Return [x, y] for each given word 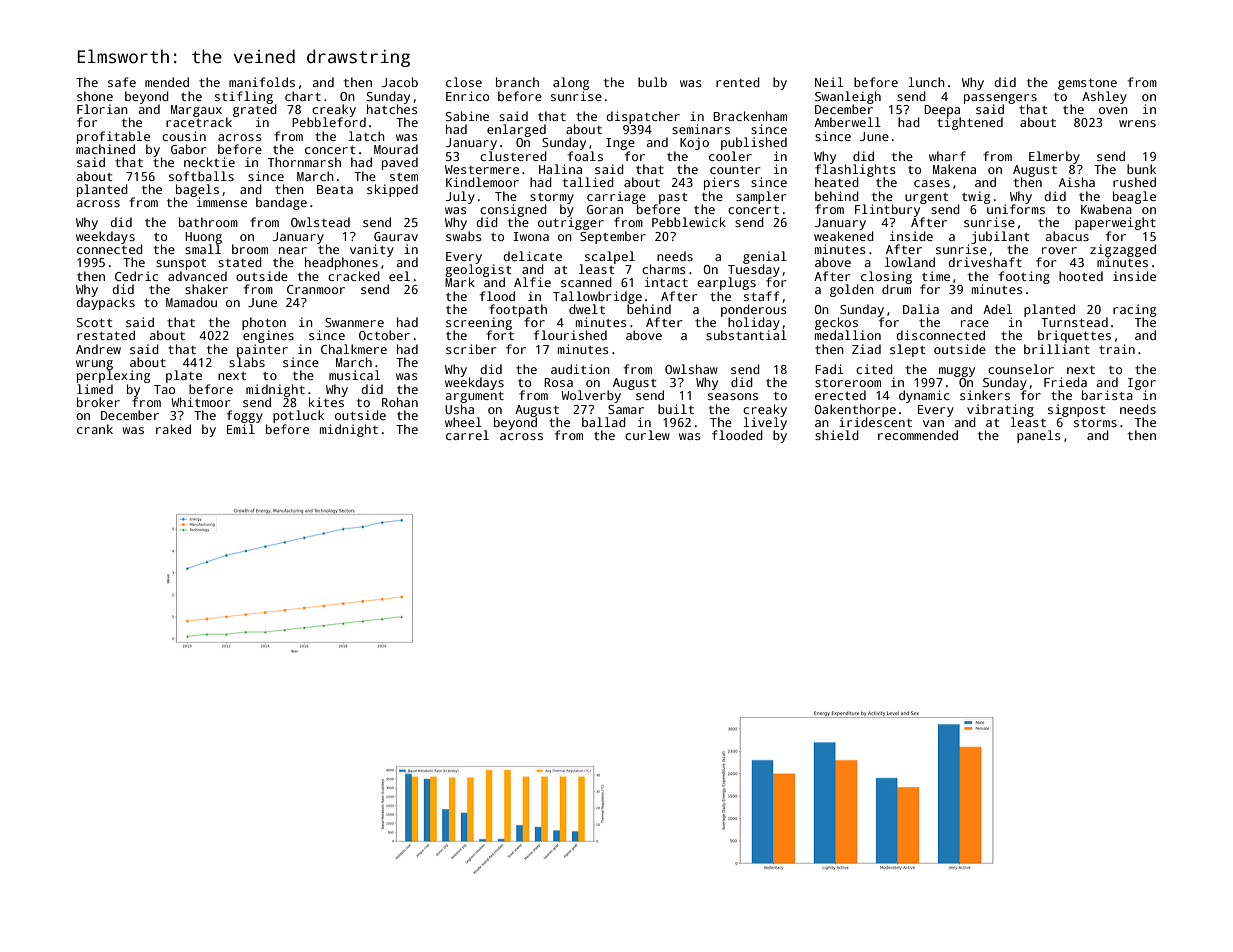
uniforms [1016, 209]
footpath [518, 310]
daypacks [105, 303]
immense [222, 202]
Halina [560, 169]
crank [95, 429]
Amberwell [847, 122]
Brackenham [750, 116]
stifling [244, 97]
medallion [848, 335]
